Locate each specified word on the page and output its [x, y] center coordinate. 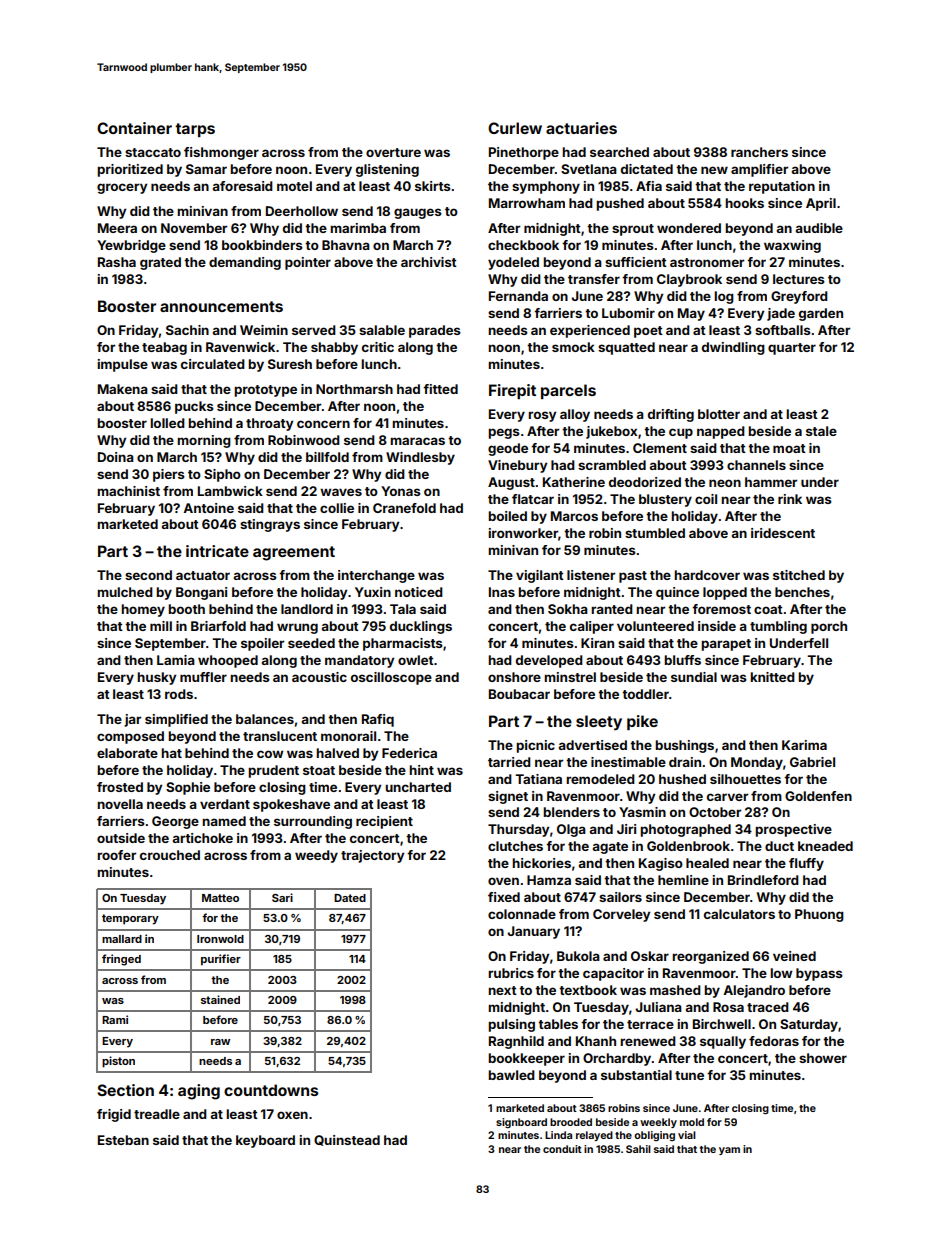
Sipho [222, 475]
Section [125, 1090]
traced [768, 1007]
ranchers [759, 152]
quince [677, 593]
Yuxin [373, 592]
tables [558, 1024]
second [148, 575]
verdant [225, 804]
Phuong [819, 915]
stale [821, 431]
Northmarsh [354, 389]
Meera [117, 228]
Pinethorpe [524, 153]
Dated [350, 898]
